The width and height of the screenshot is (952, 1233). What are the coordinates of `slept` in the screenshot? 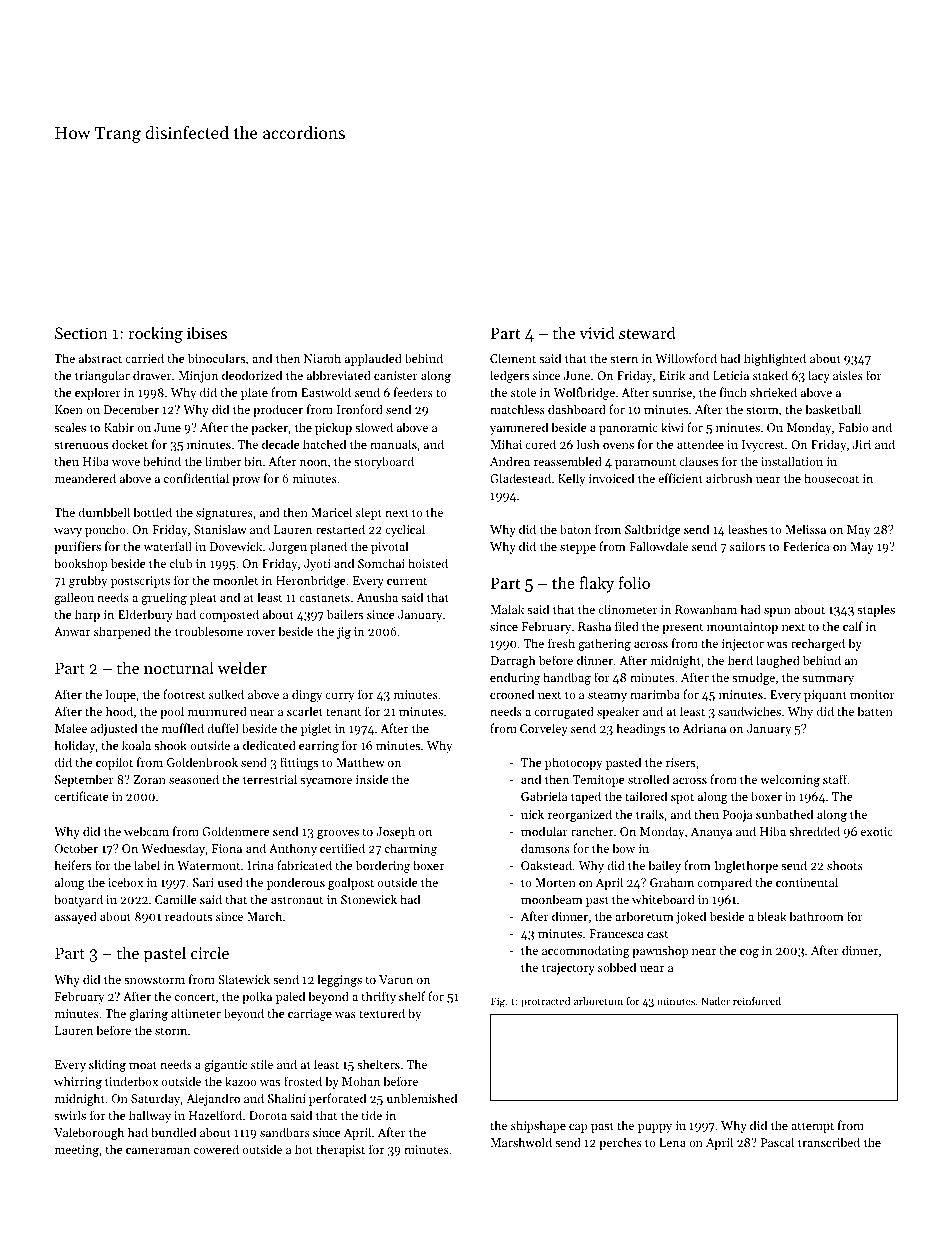 It's located at (369, 513).
